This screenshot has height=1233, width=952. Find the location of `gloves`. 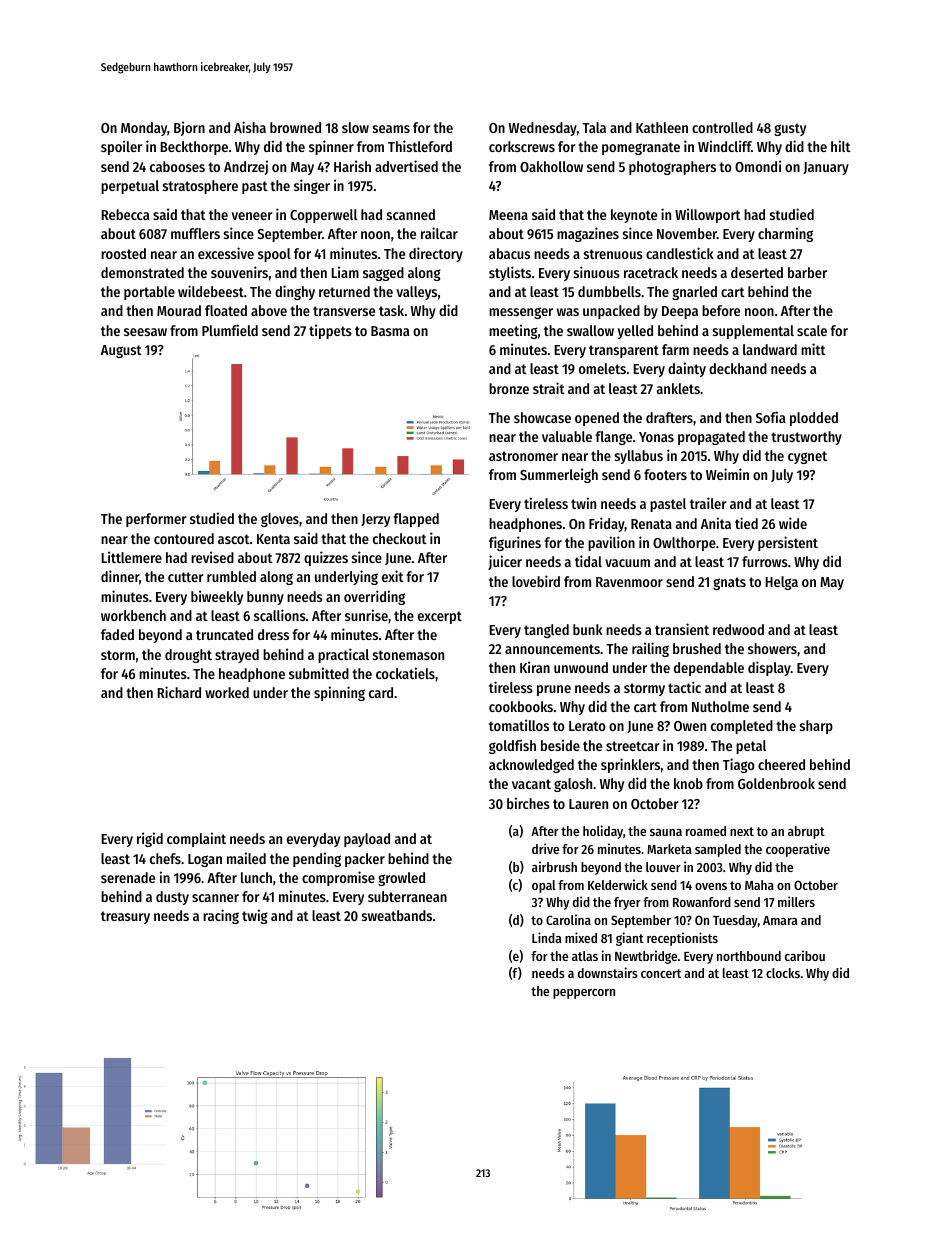

gloves is located at coordinates (280, 520).
